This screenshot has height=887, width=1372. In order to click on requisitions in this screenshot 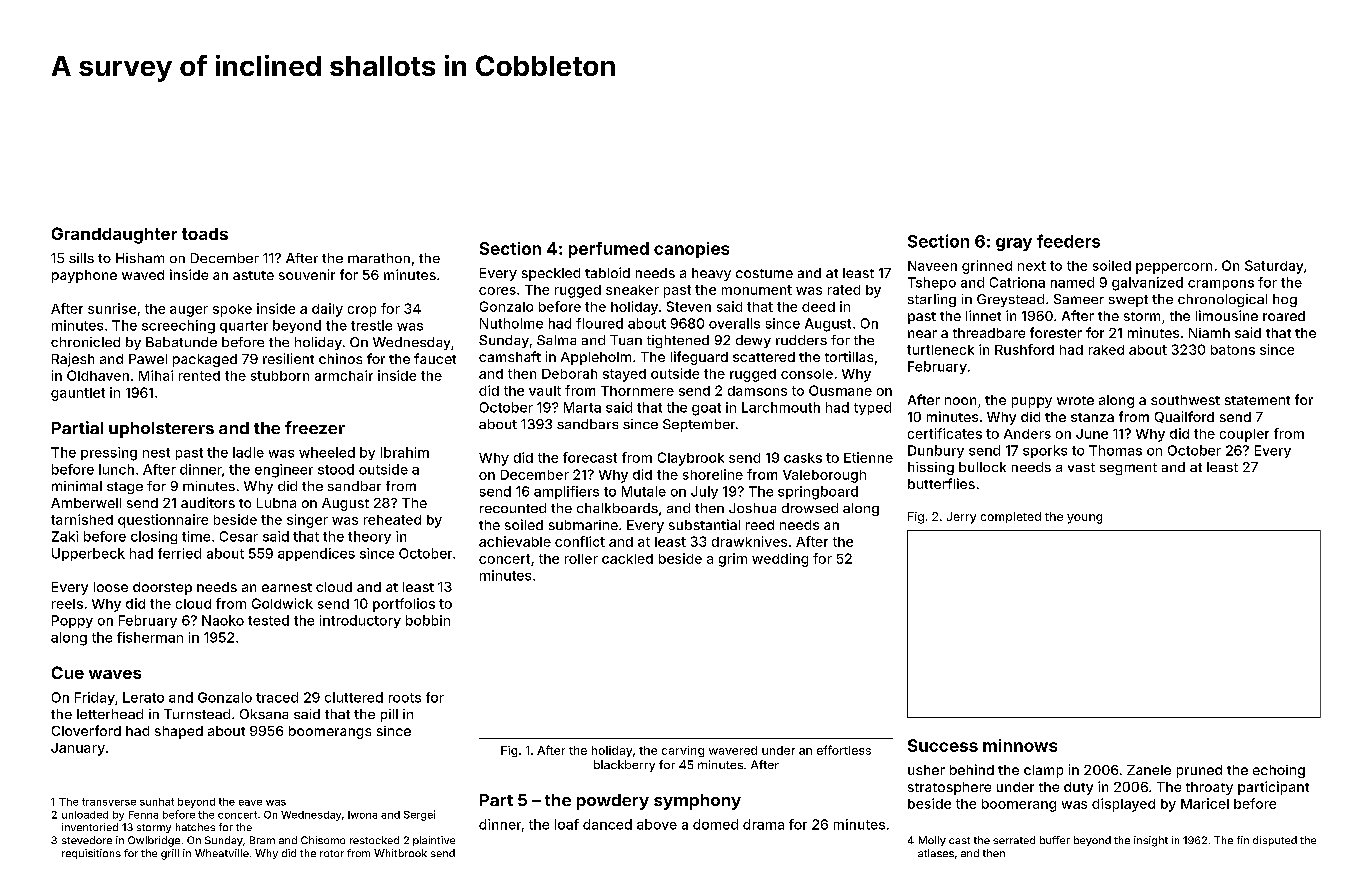, I will do `click(91, 854)`.
